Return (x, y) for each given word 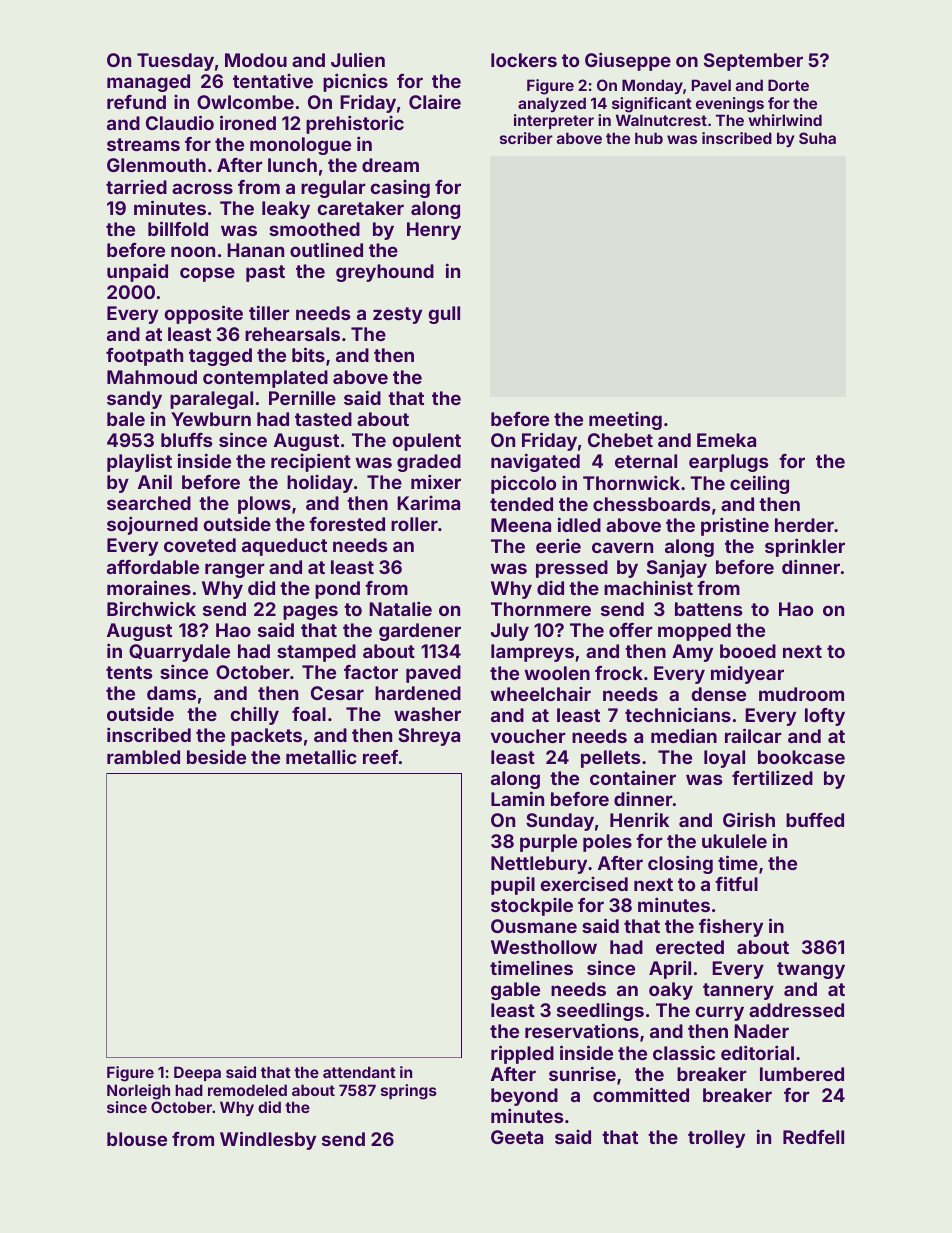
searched (149, 503)
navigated (535, 462)
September (753, 62)
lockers (524, 60)
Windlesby (268, 1140)
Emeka (726, 440)
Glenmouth (156, 165)
